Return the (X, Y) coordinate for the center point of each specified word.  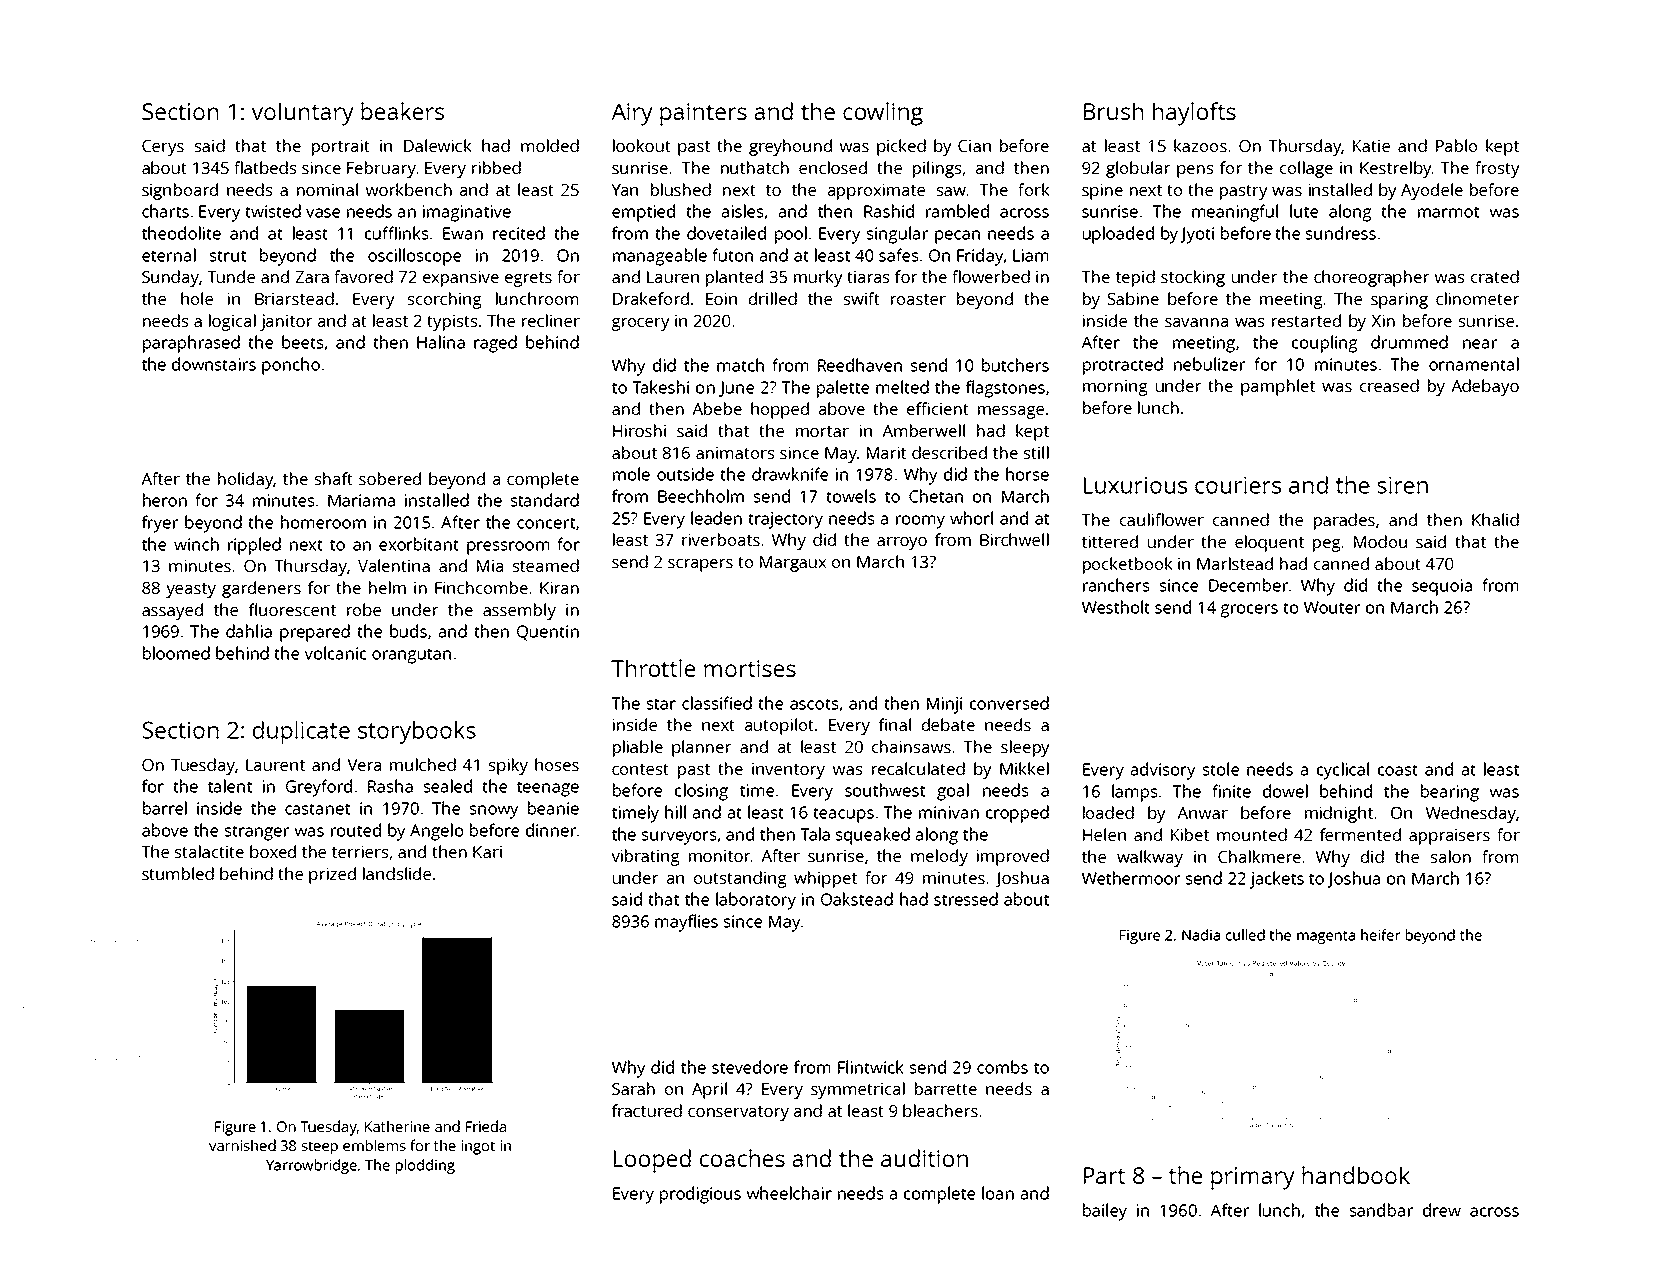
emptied (643, 213)
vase (323, 213)
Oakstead (857, 899)
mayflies (686, 923)
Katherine (397, 1126)
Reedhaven (860, 365)
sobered (390, 478)
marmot (1448, 212)
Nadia (1201, 935)
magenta (1326, 937)
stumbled (178, 873)
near (1480, 344)
